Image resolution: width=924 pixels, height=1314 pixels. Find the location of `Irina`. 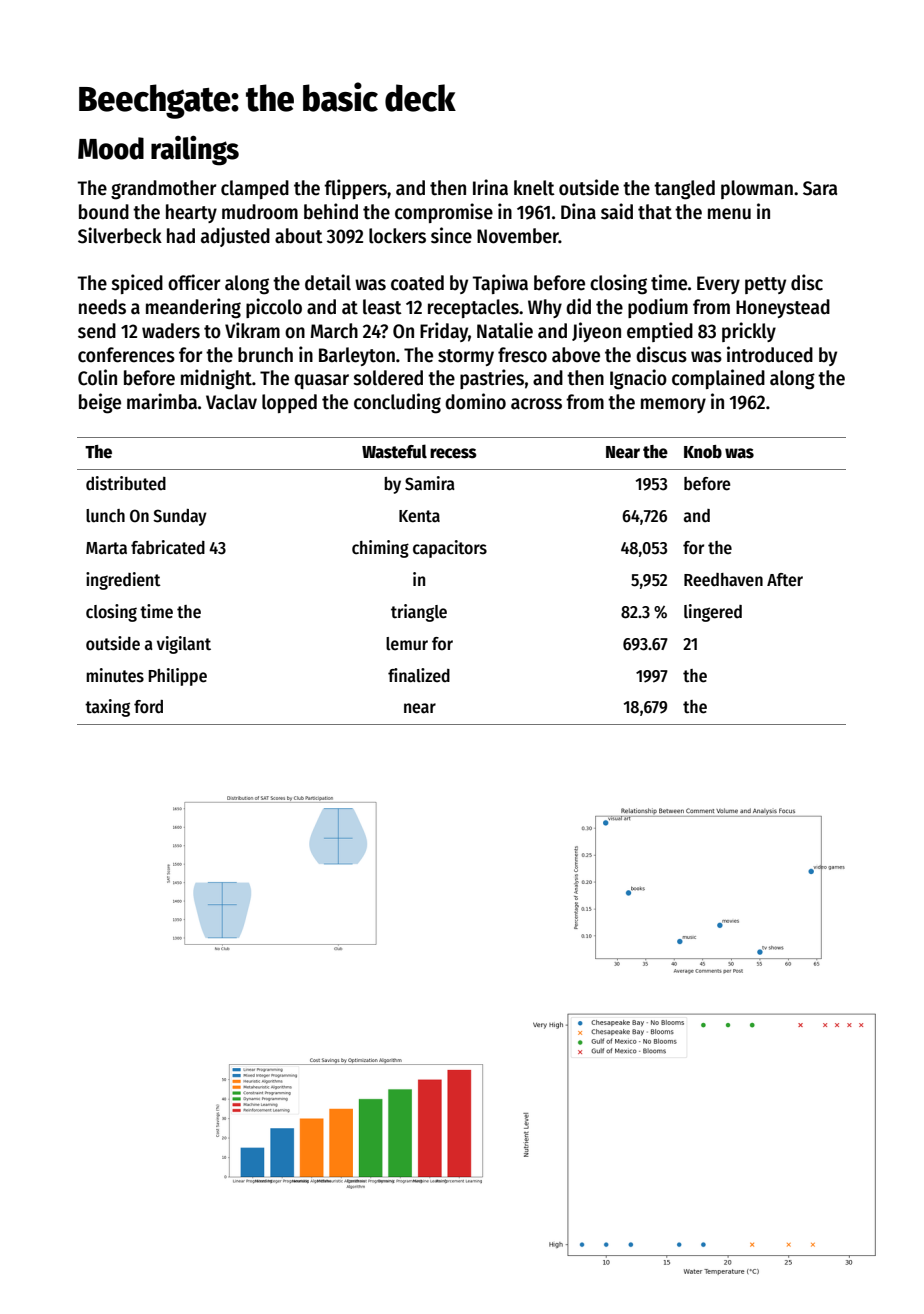

Irina is located at coordinates (490, 187).
